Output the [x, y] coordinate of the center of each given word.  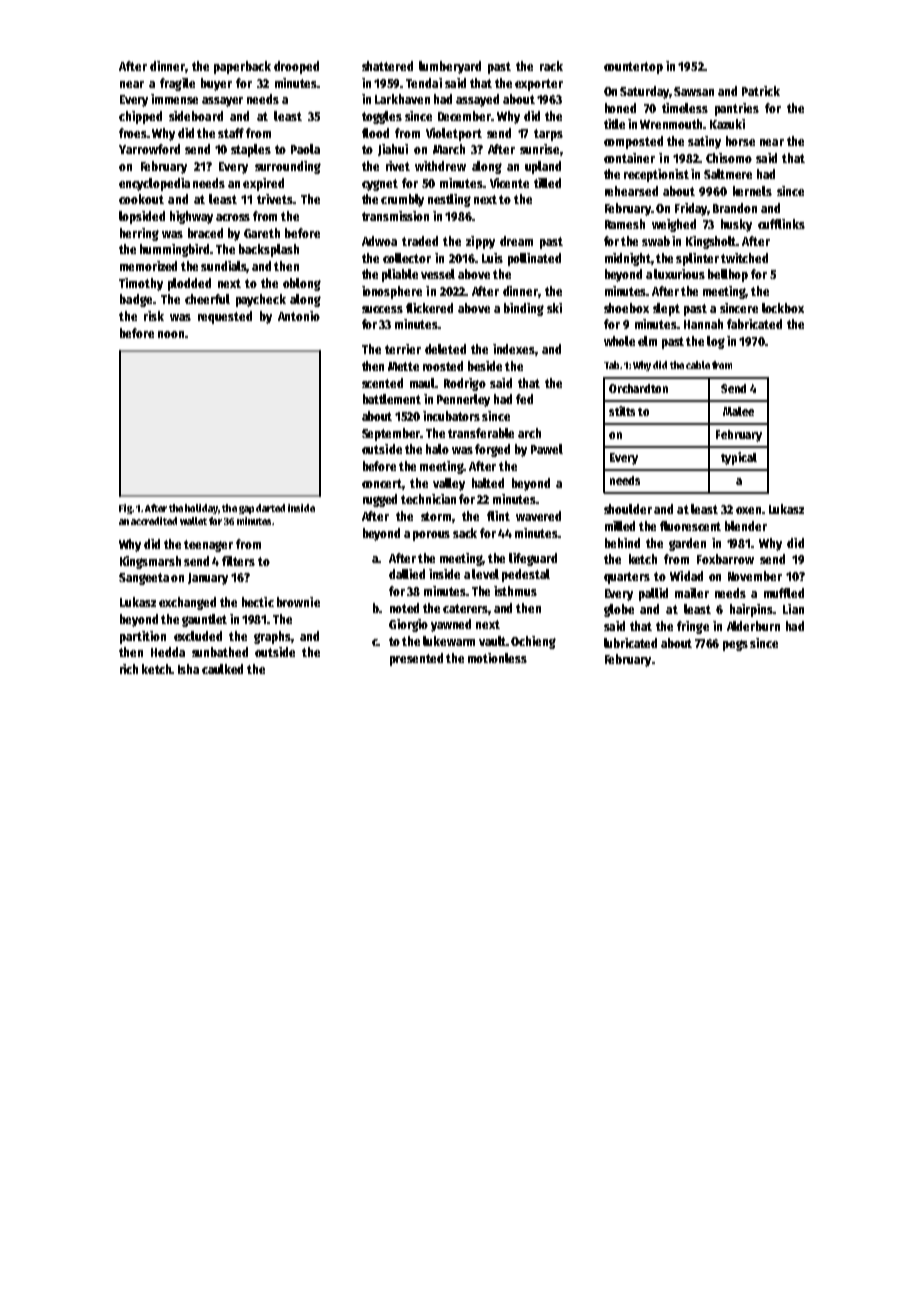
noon [171, 334]
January [208, 579]
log [716, 342]
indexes [514, 349]
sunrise [539, 149]
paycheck [261, 300]
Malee [738, 411]
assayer [222, 102]
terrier [403, 349]
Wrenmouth [672, 124]
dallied [407, 574]
